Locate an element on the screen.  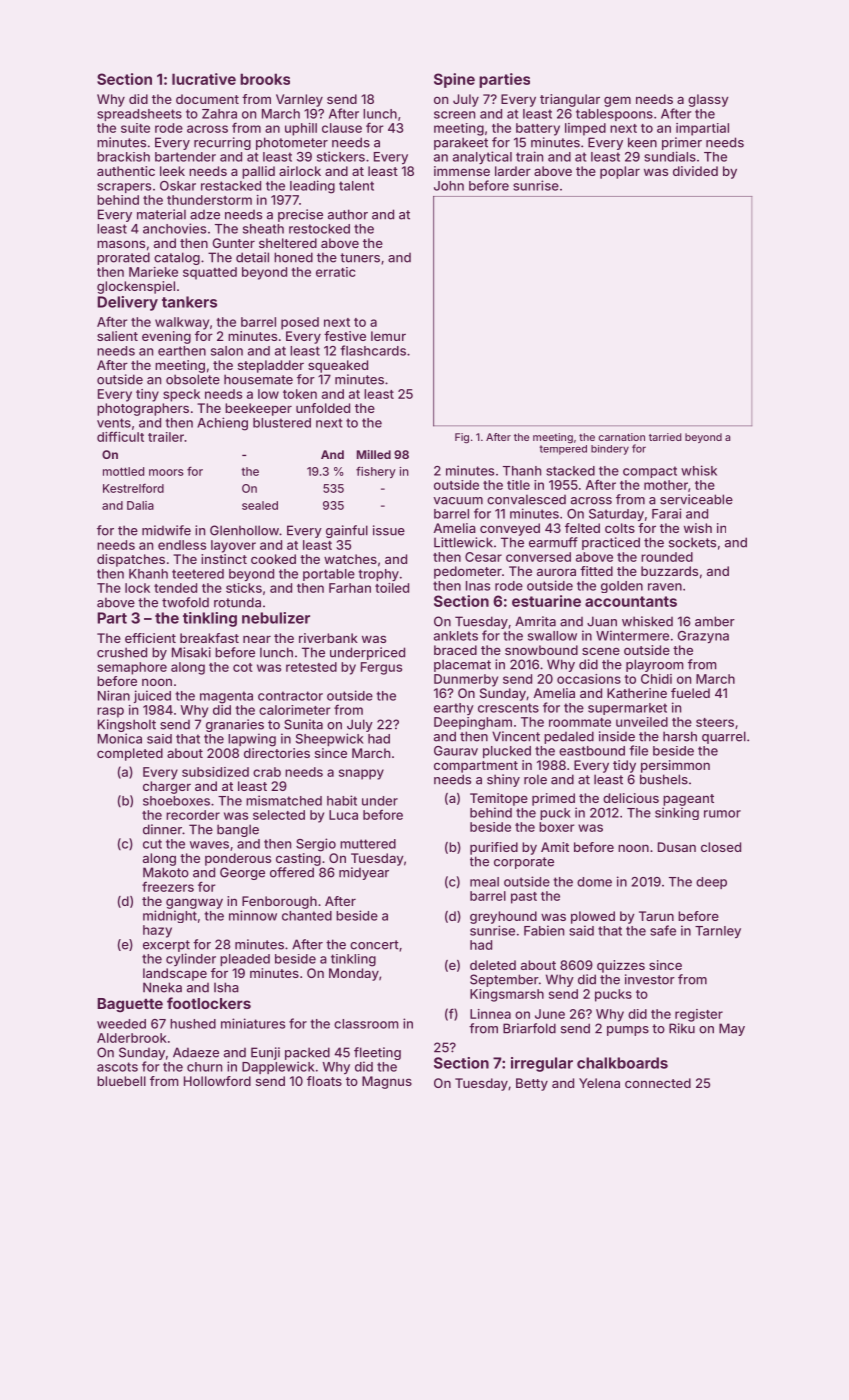
Achieng is located at coordinates (222, 424).
